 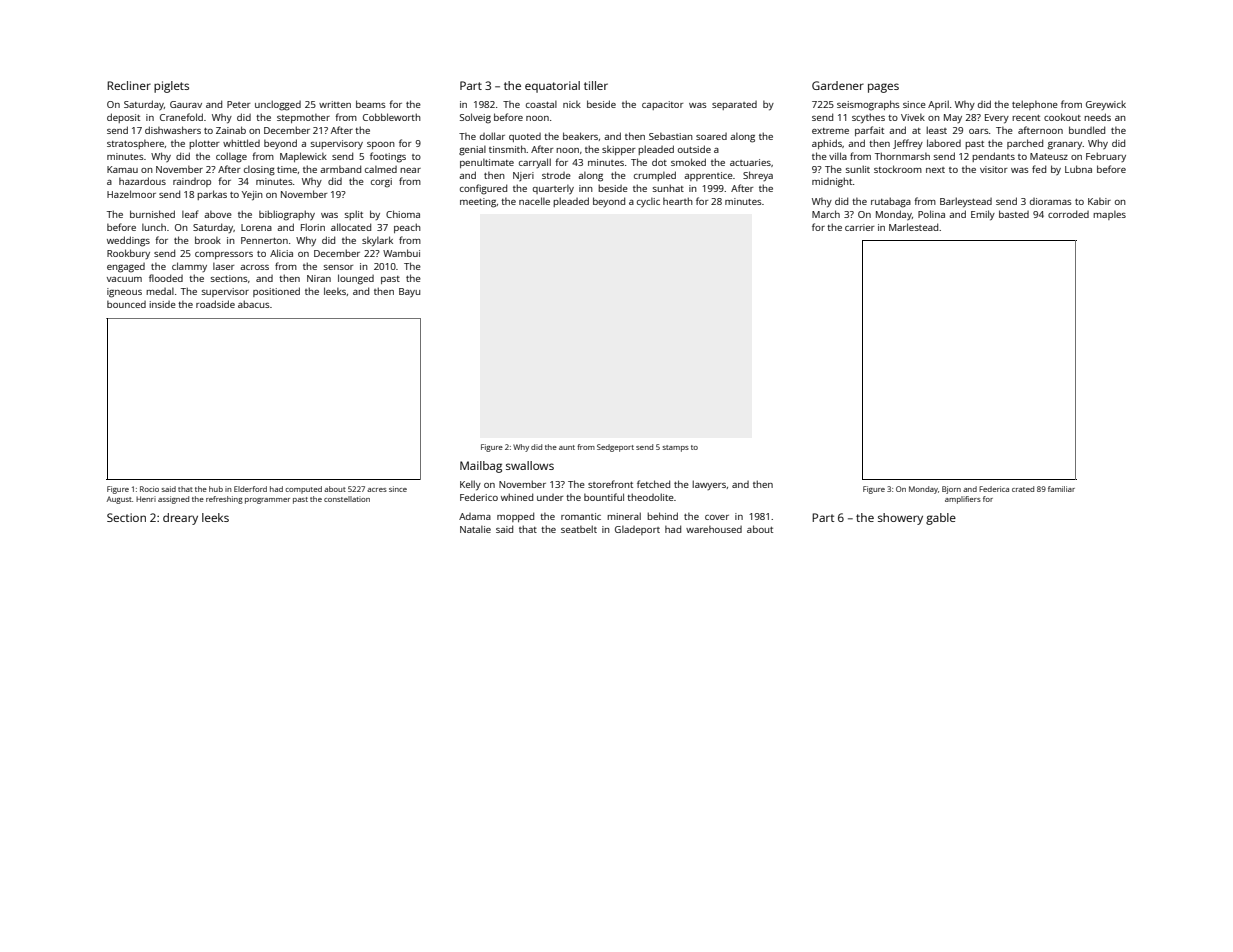 I want to click on March, so click(x=826, y=214).
